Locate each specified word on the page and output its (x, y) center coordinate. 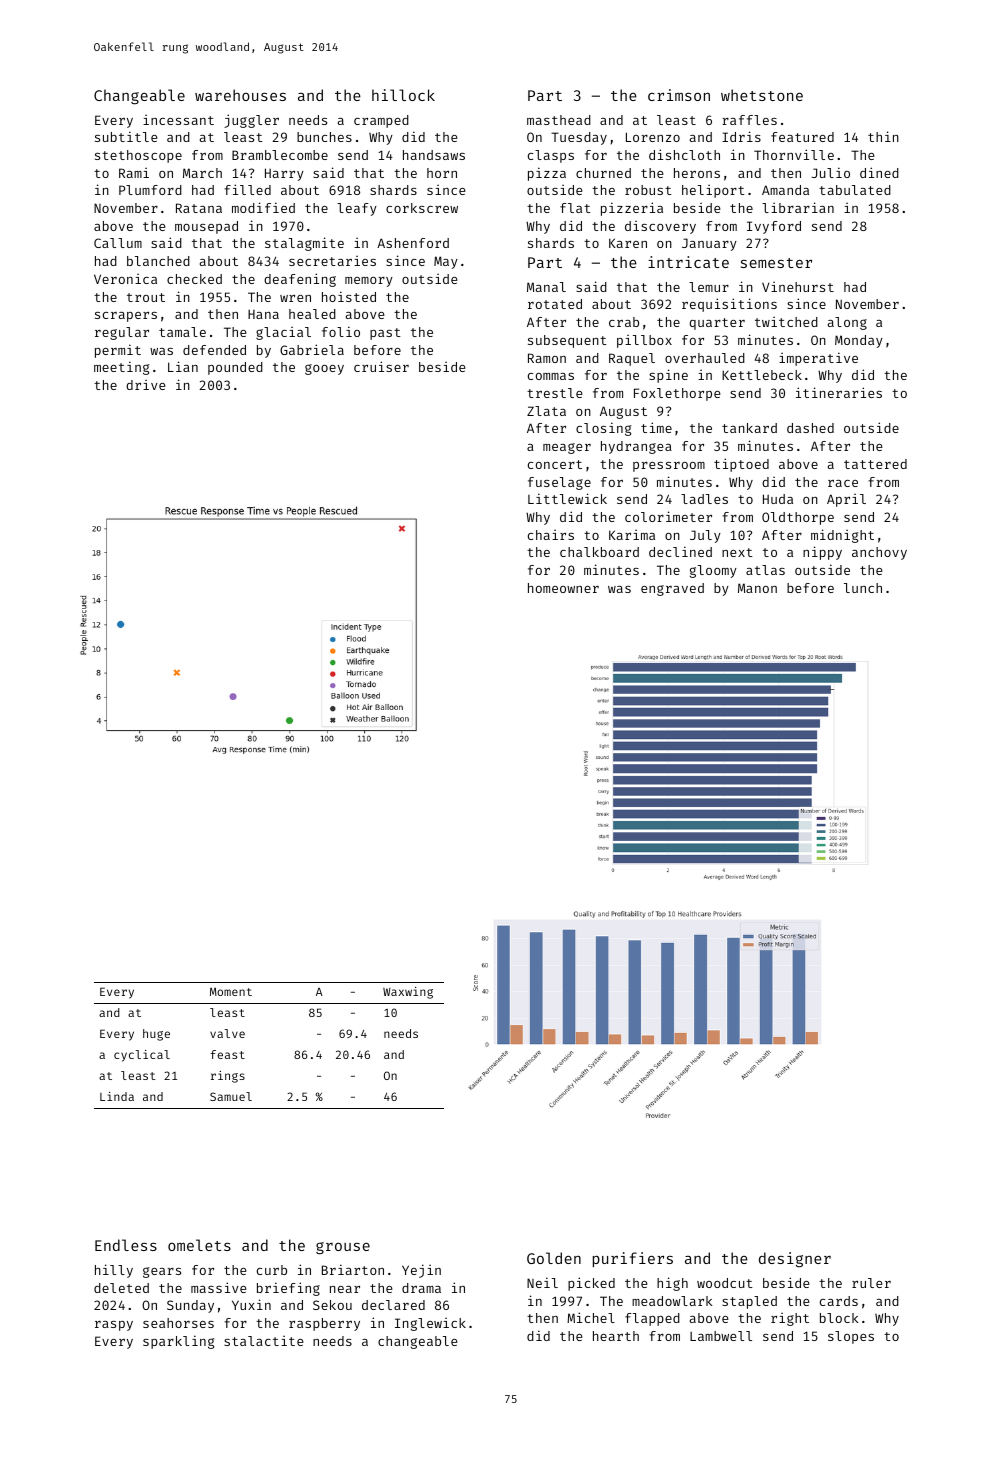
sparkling (178, 1342)
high (672, 1284)
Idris (741, 136)
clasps (551, 156)
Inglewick (430, 1324)
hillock (403, 95)
